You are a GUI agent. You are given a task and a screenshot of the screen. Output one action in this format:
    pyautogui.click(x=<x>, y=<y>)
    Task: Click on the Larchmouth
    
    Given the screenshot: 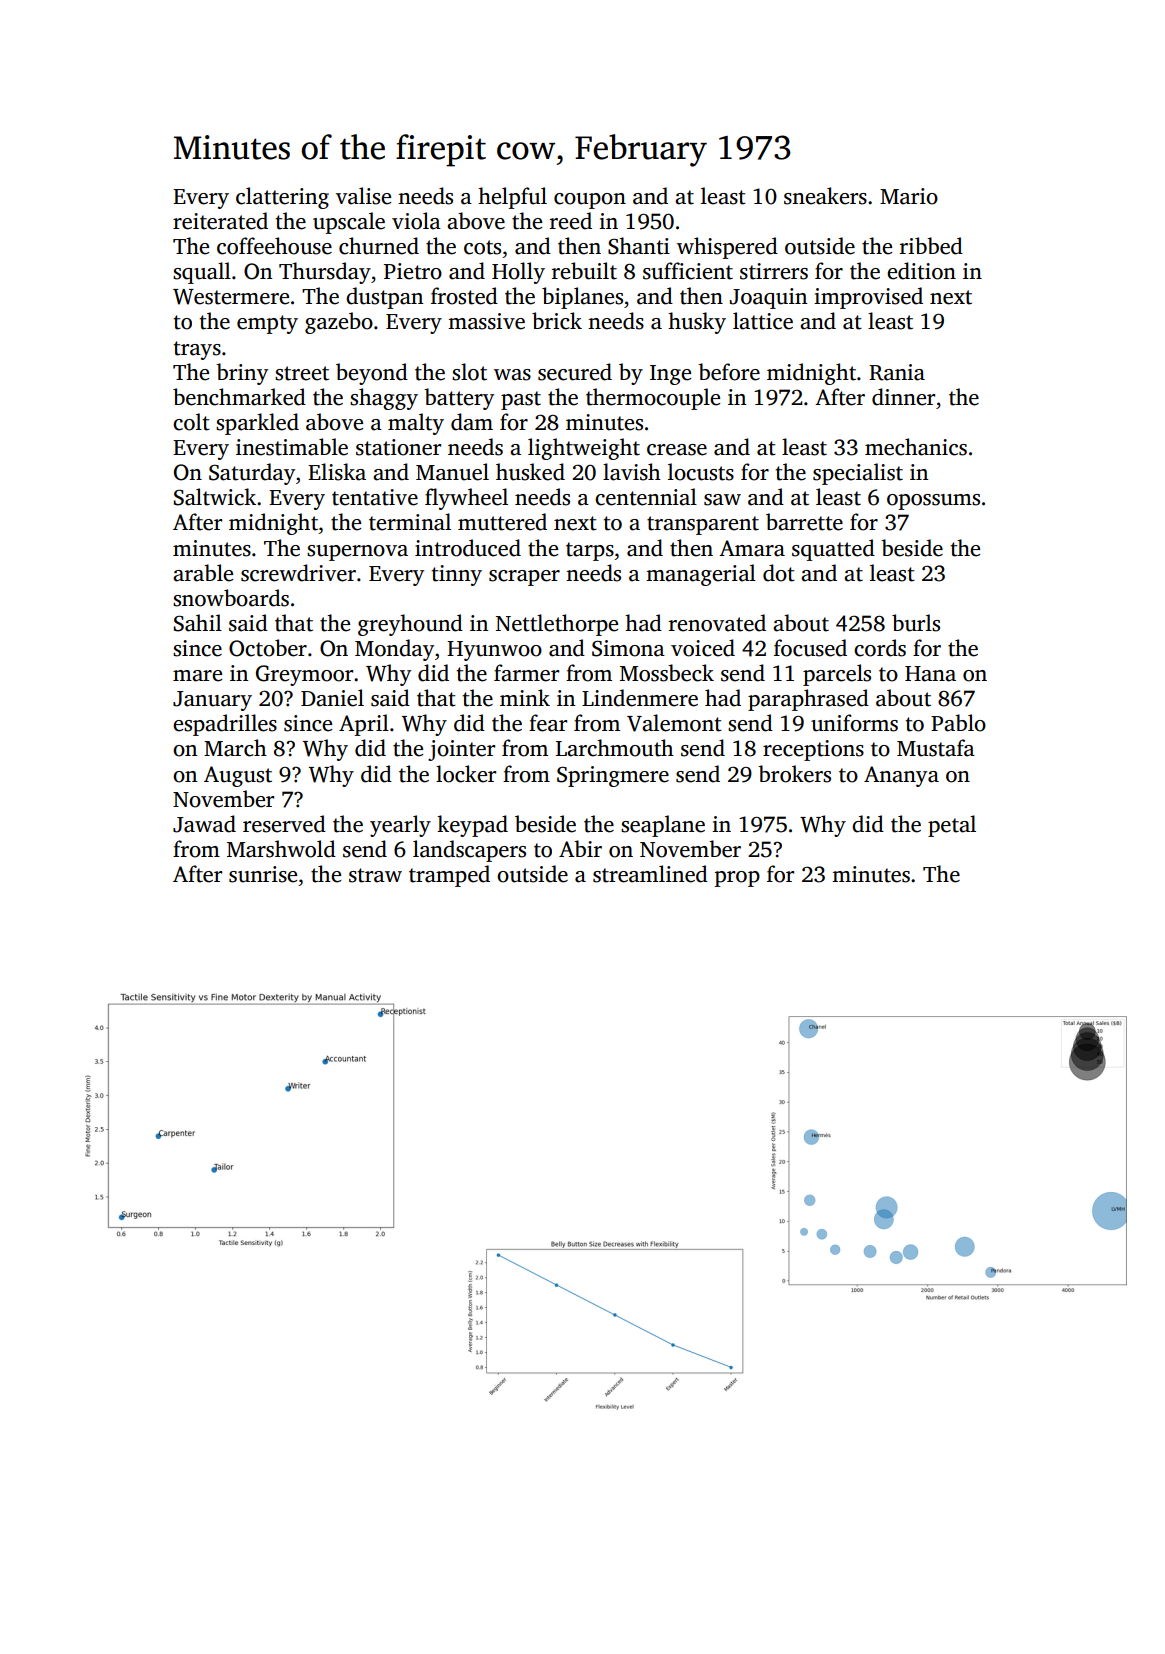 What is the action you would take?
    pyautogui.click(x=615, y=748)
